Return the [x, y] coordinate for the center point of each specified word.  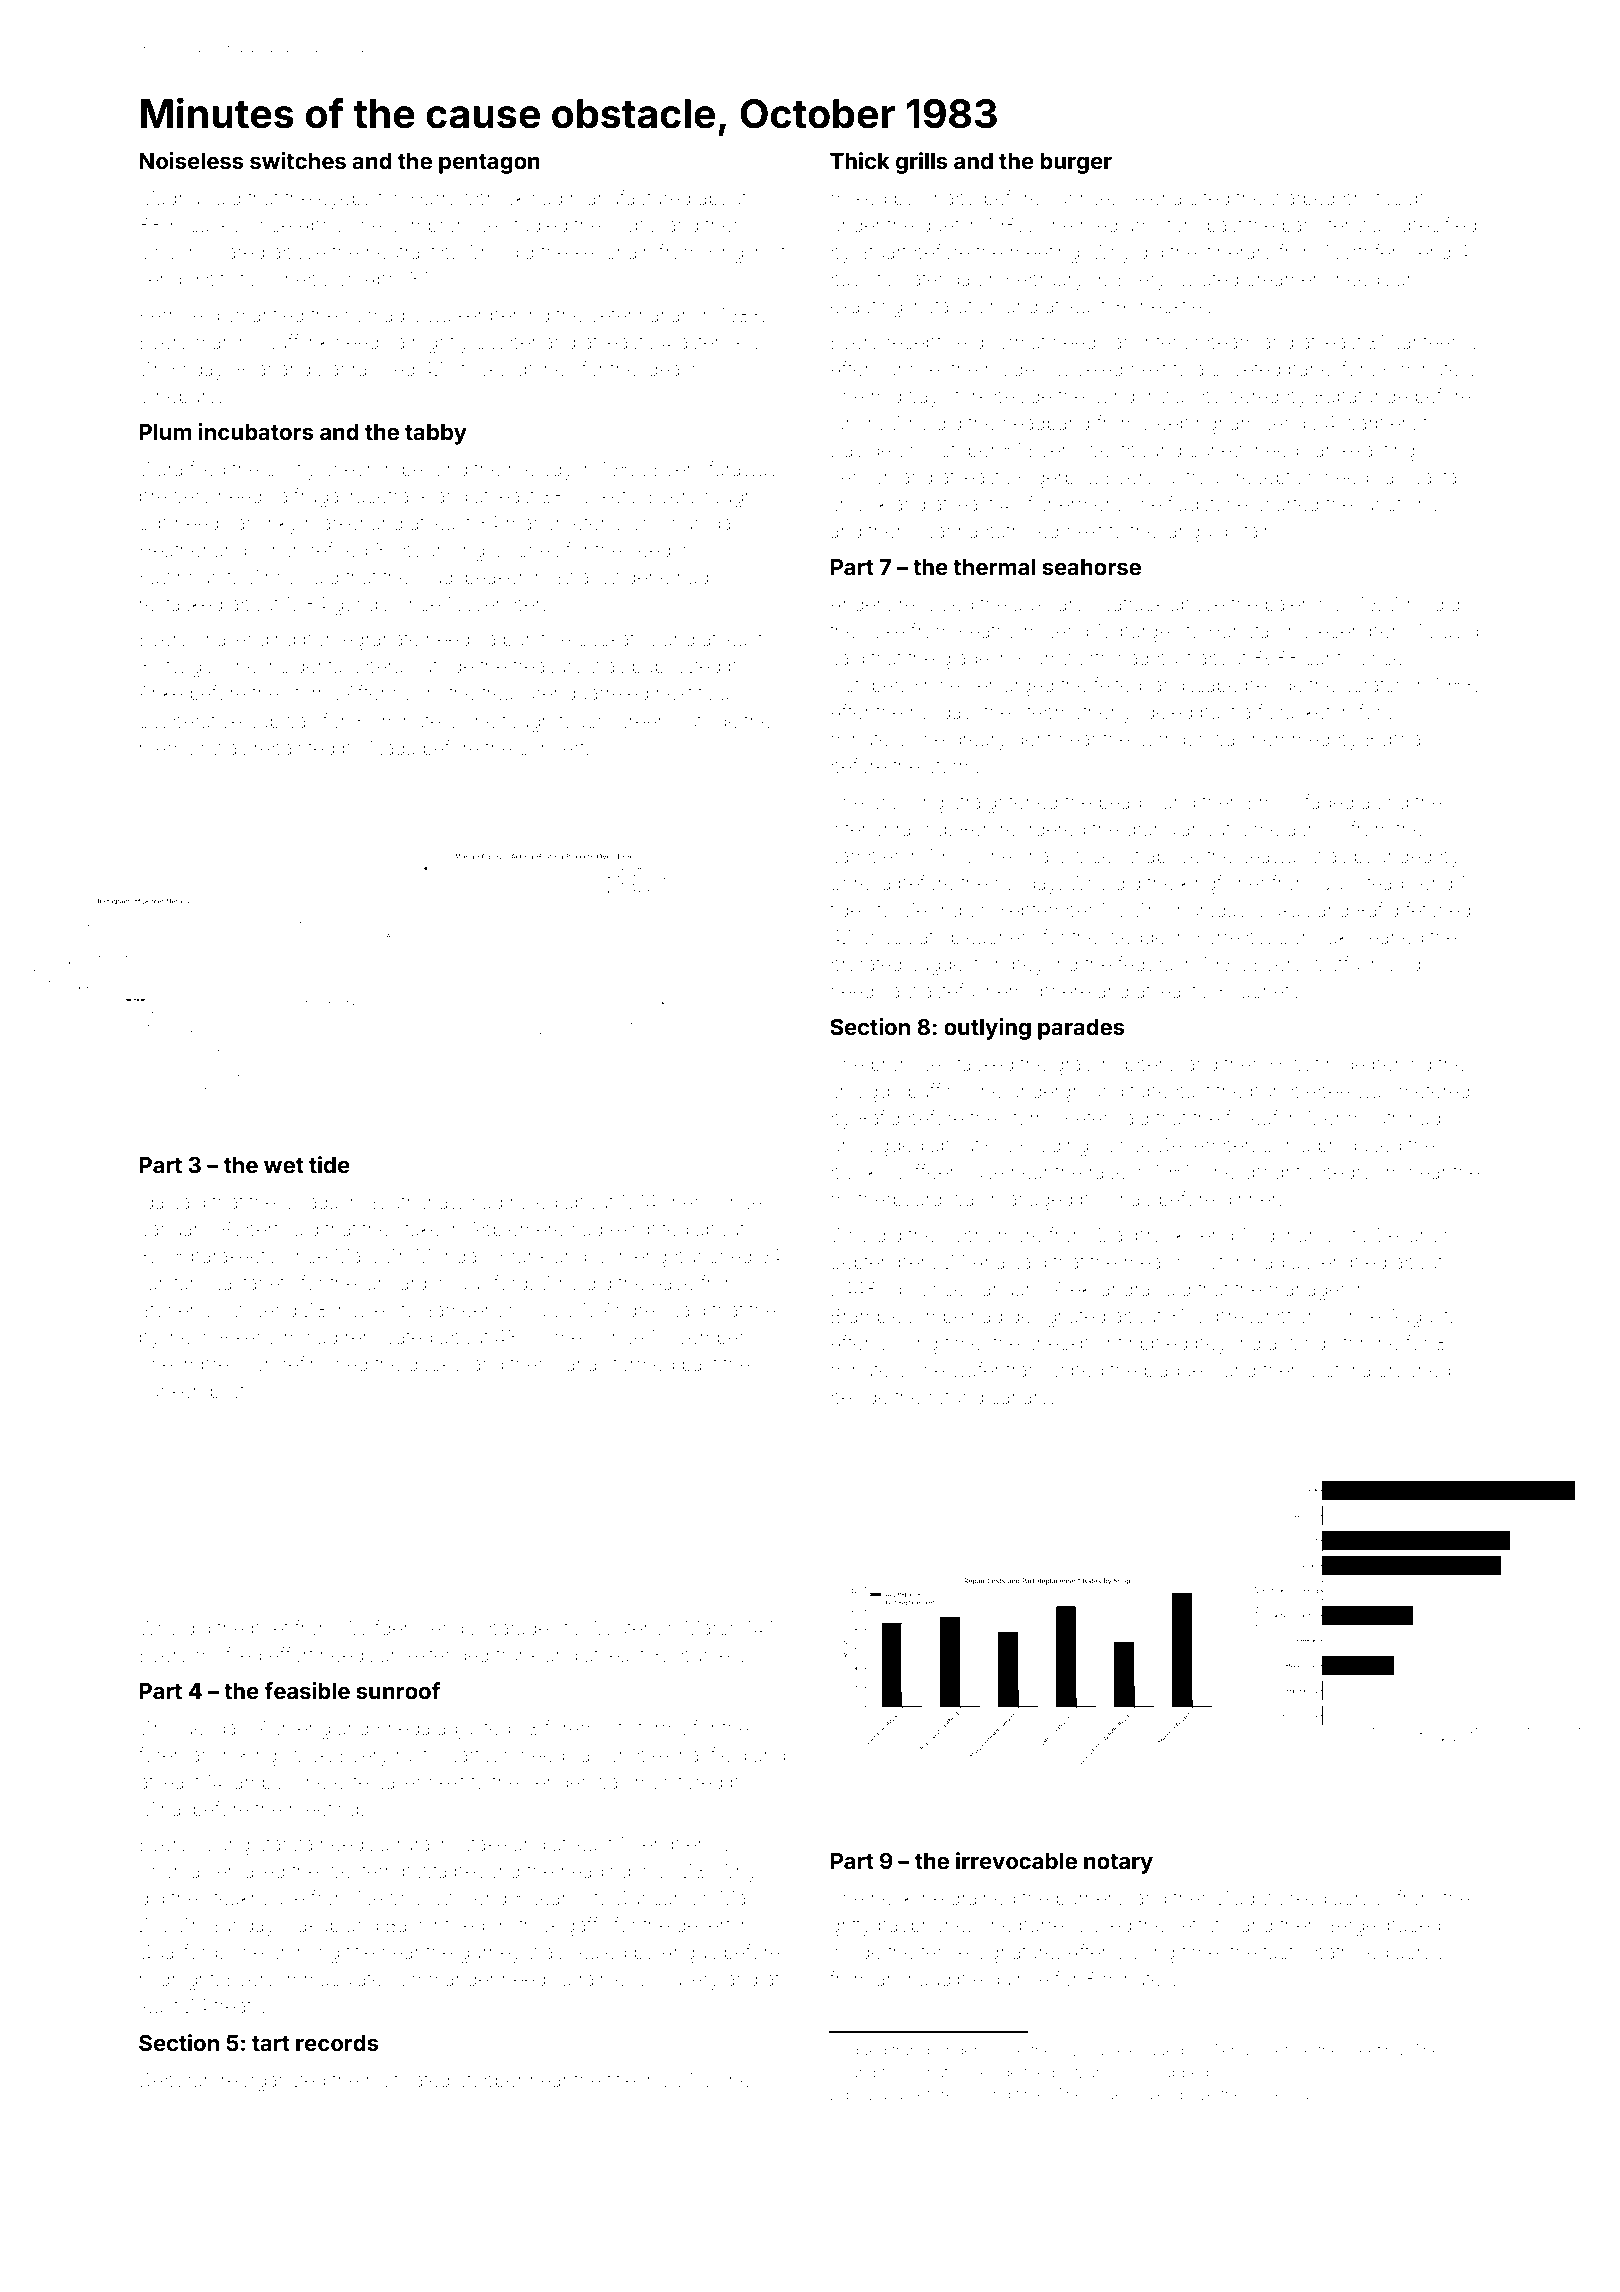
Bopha [1393, 740]
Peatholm [998, 630]
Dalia [886, 2094]
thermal [994, 567]
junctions [1398, 506]
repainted [294, 750]
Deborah [176, 2079]
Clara [160, 468]
